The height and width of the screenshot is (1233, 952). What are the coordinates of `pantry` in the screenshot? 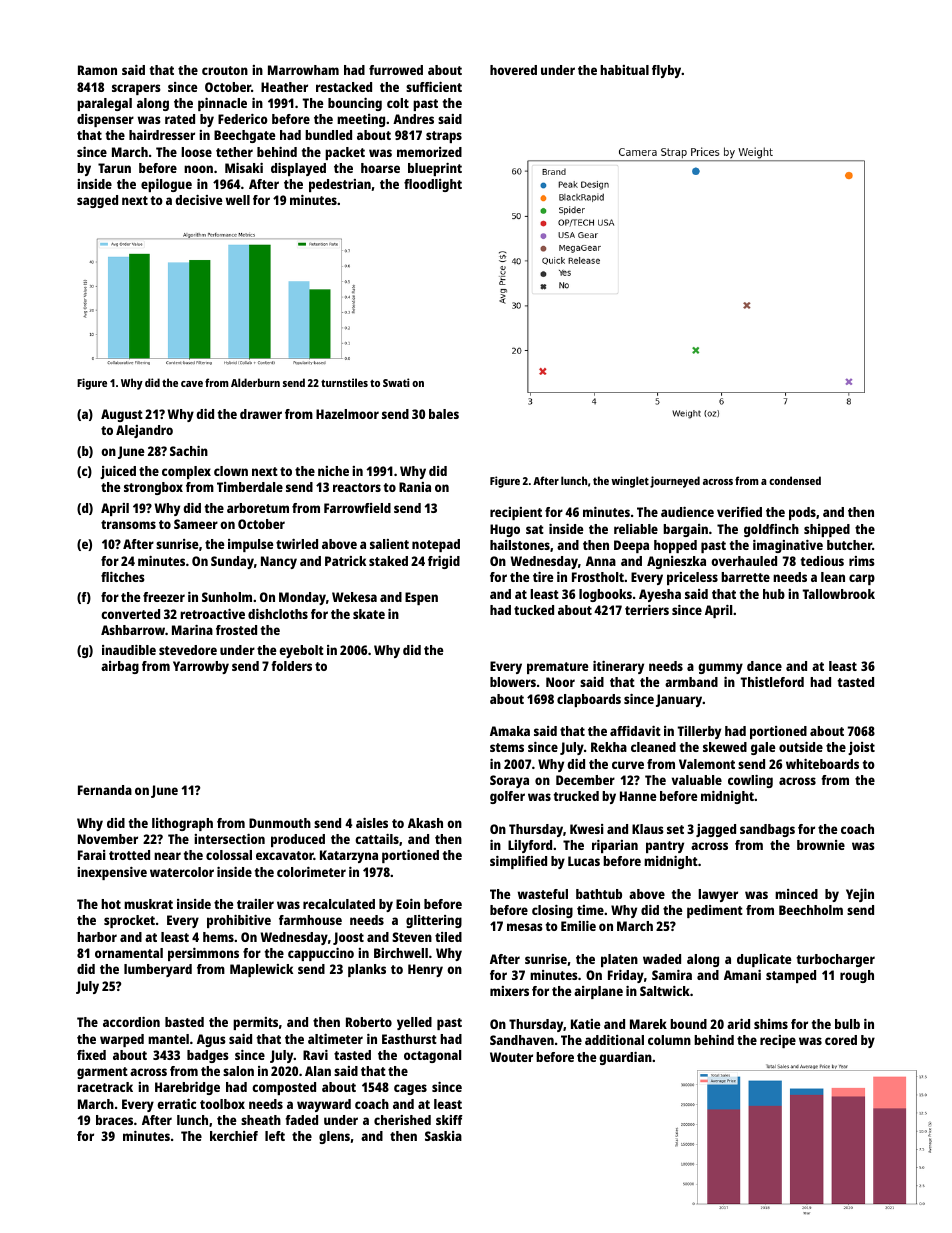 It's located at (665, 847).
